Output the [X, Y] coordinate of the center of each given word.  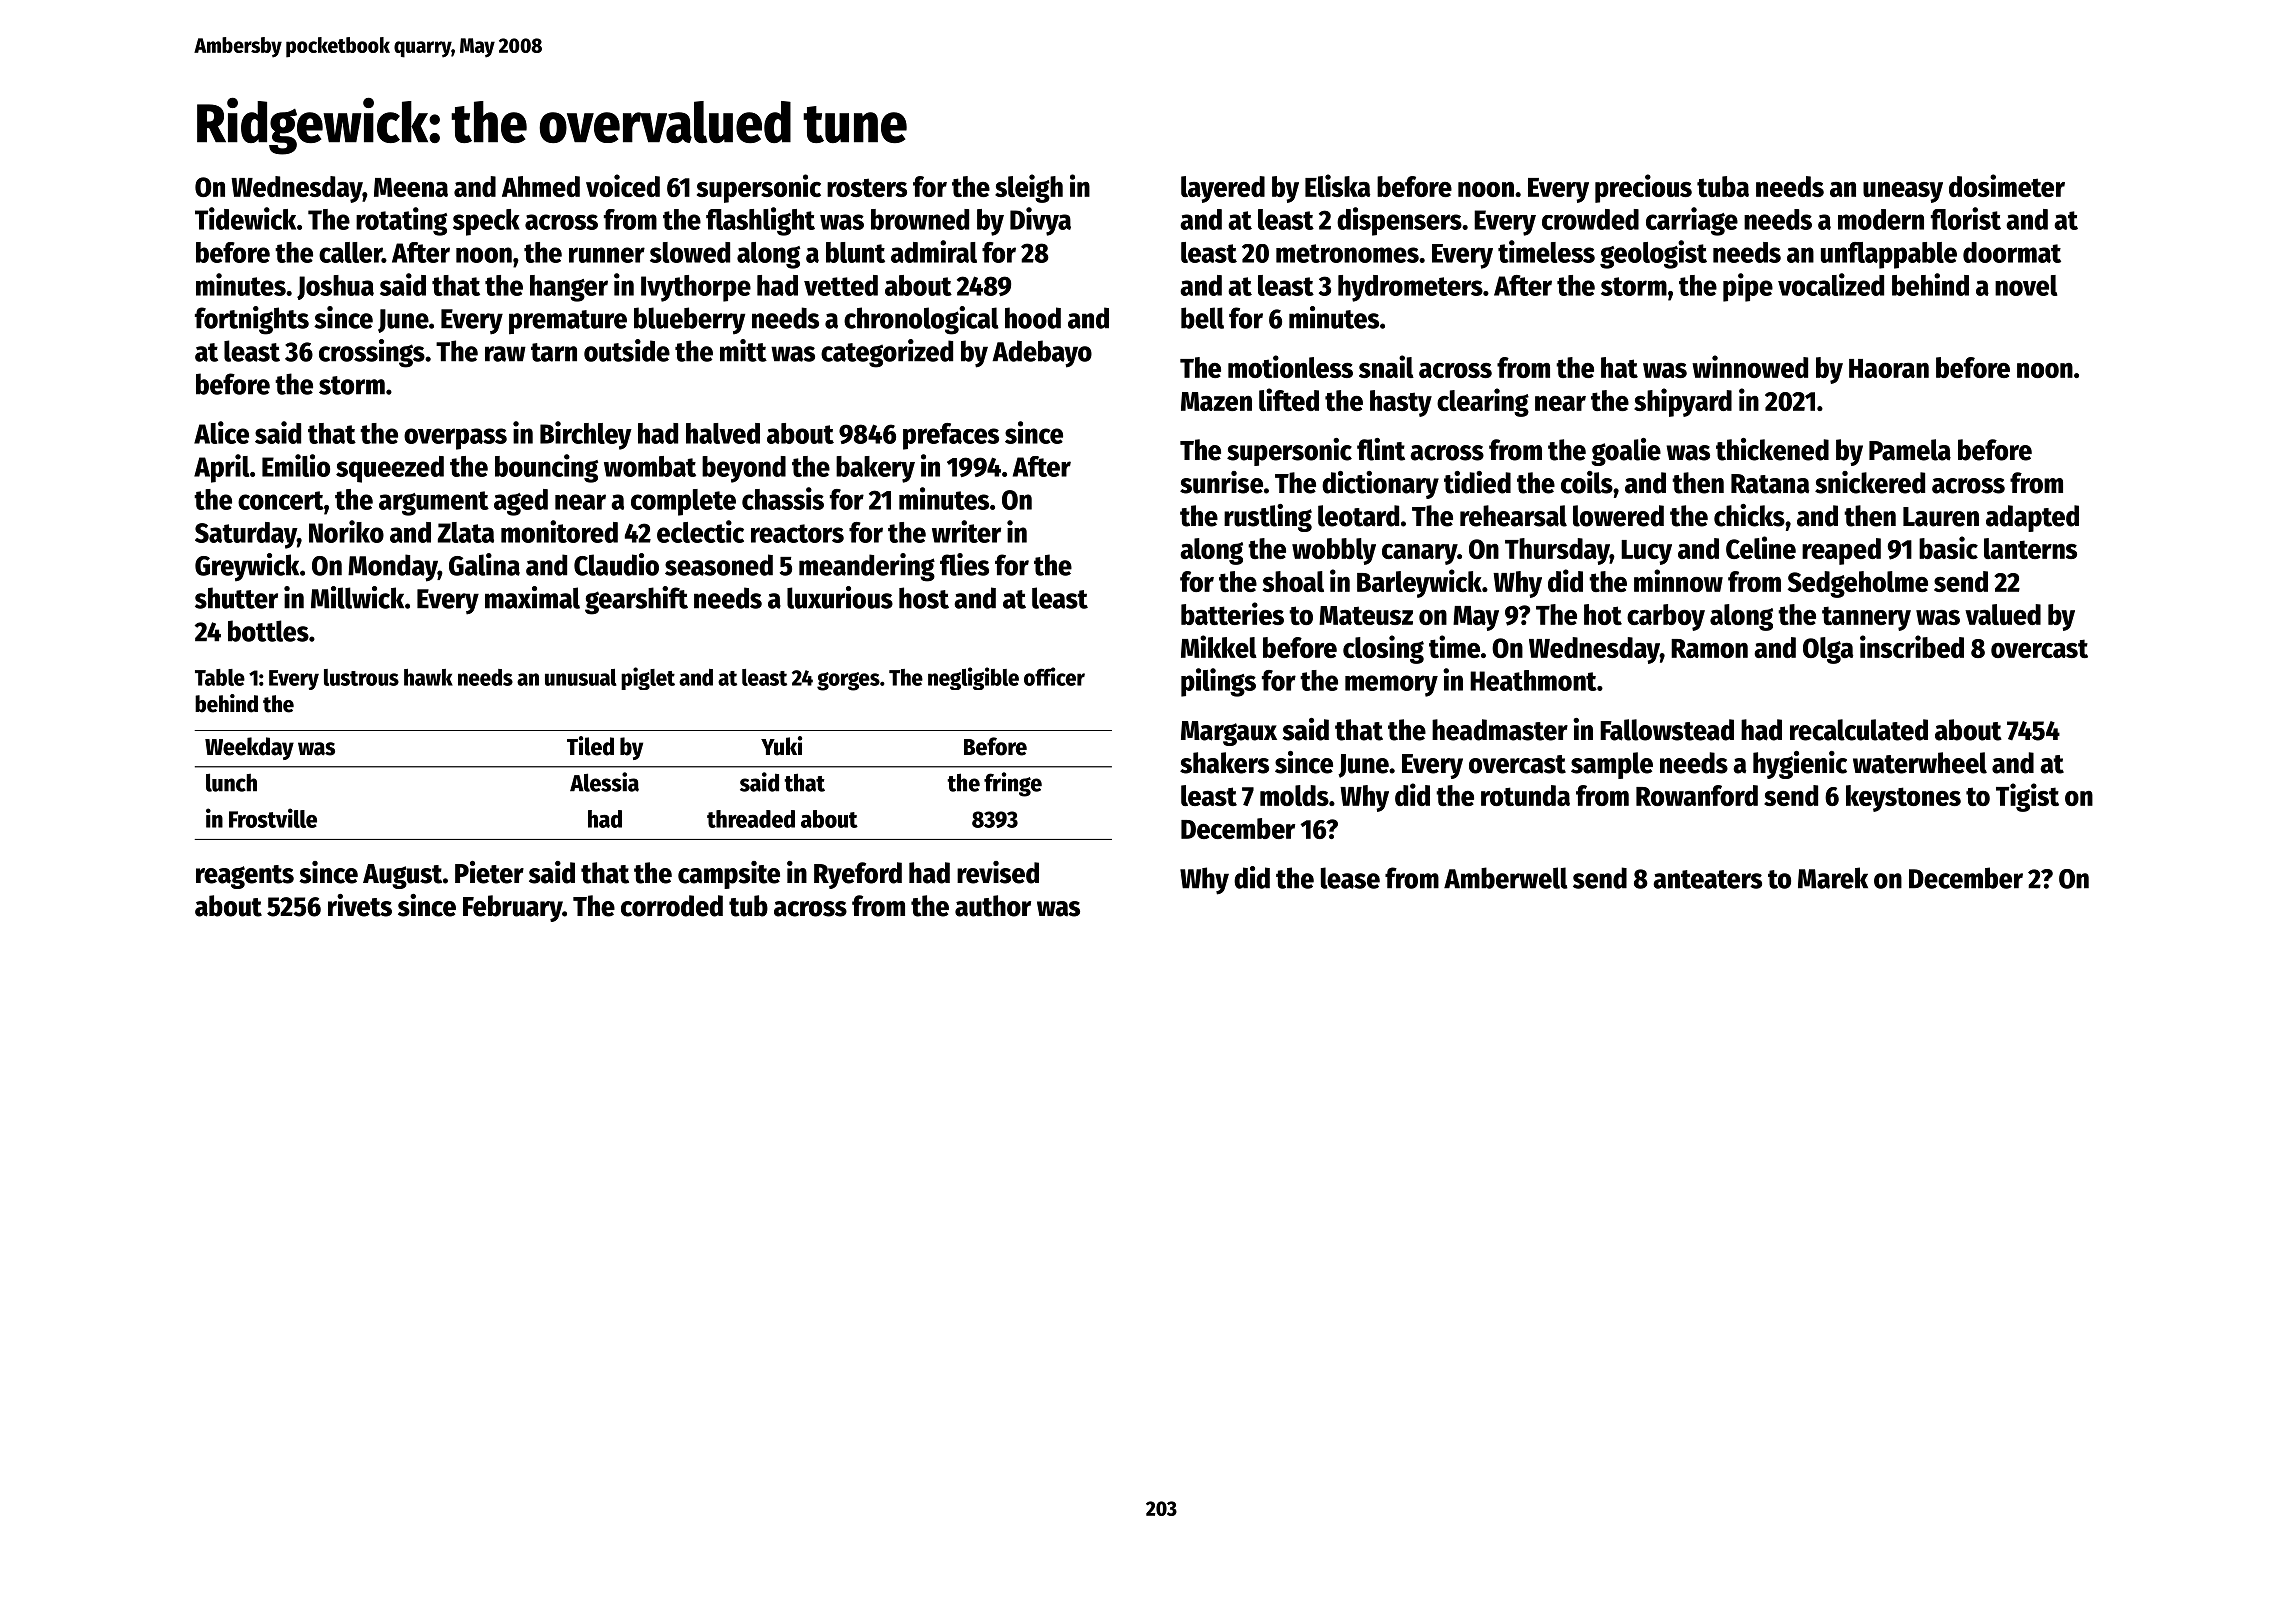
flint [1381, 449]
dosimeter [2007, 185]
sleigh [1029, 188]
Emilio [296, 465]
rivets [360, 905]
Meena [411, 187]
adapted [2032, 518]
